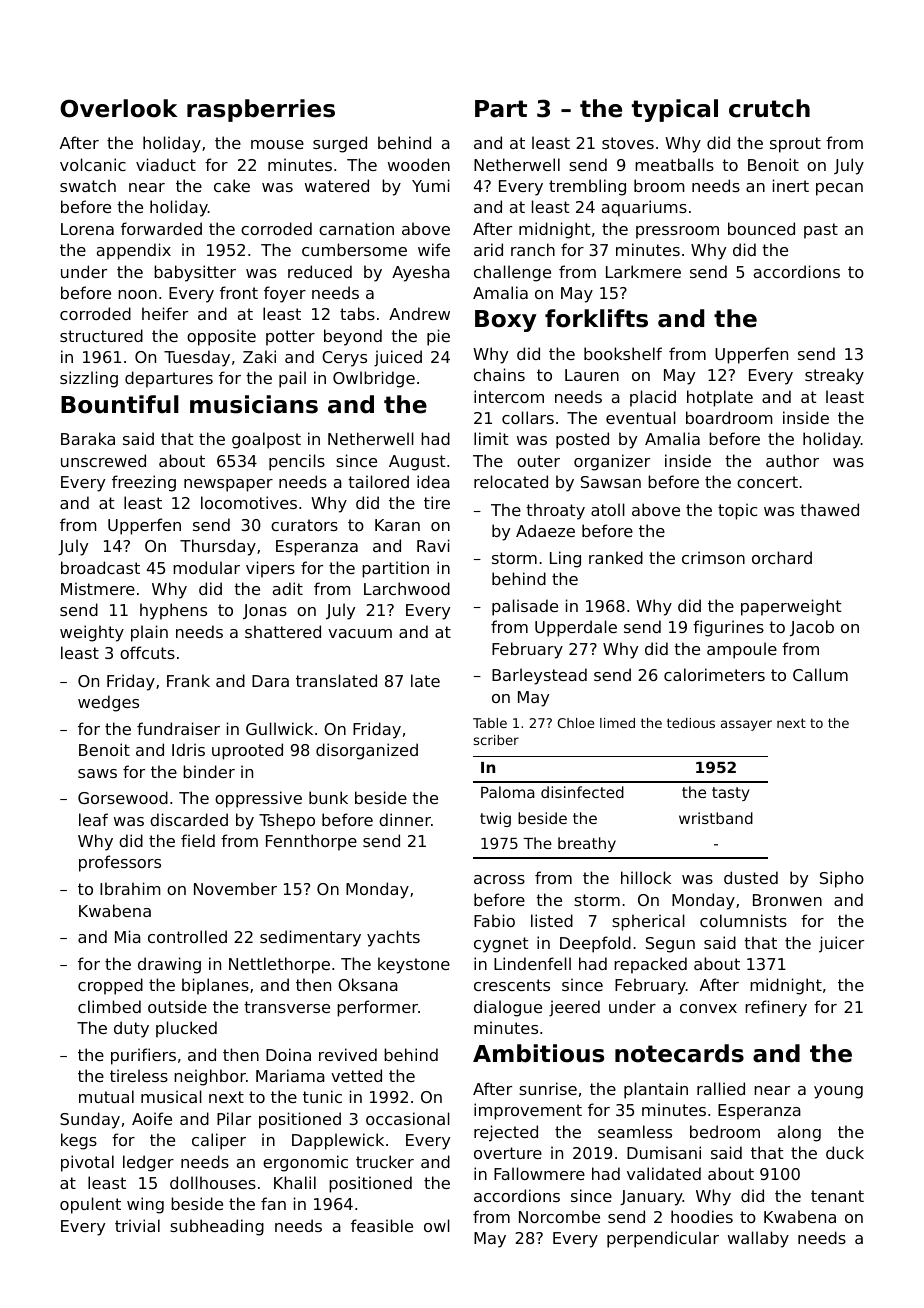  What do you see at coordinates (148, 1163) in the screenshot?
I see `ledger` at bounding box center [148, 1163].
